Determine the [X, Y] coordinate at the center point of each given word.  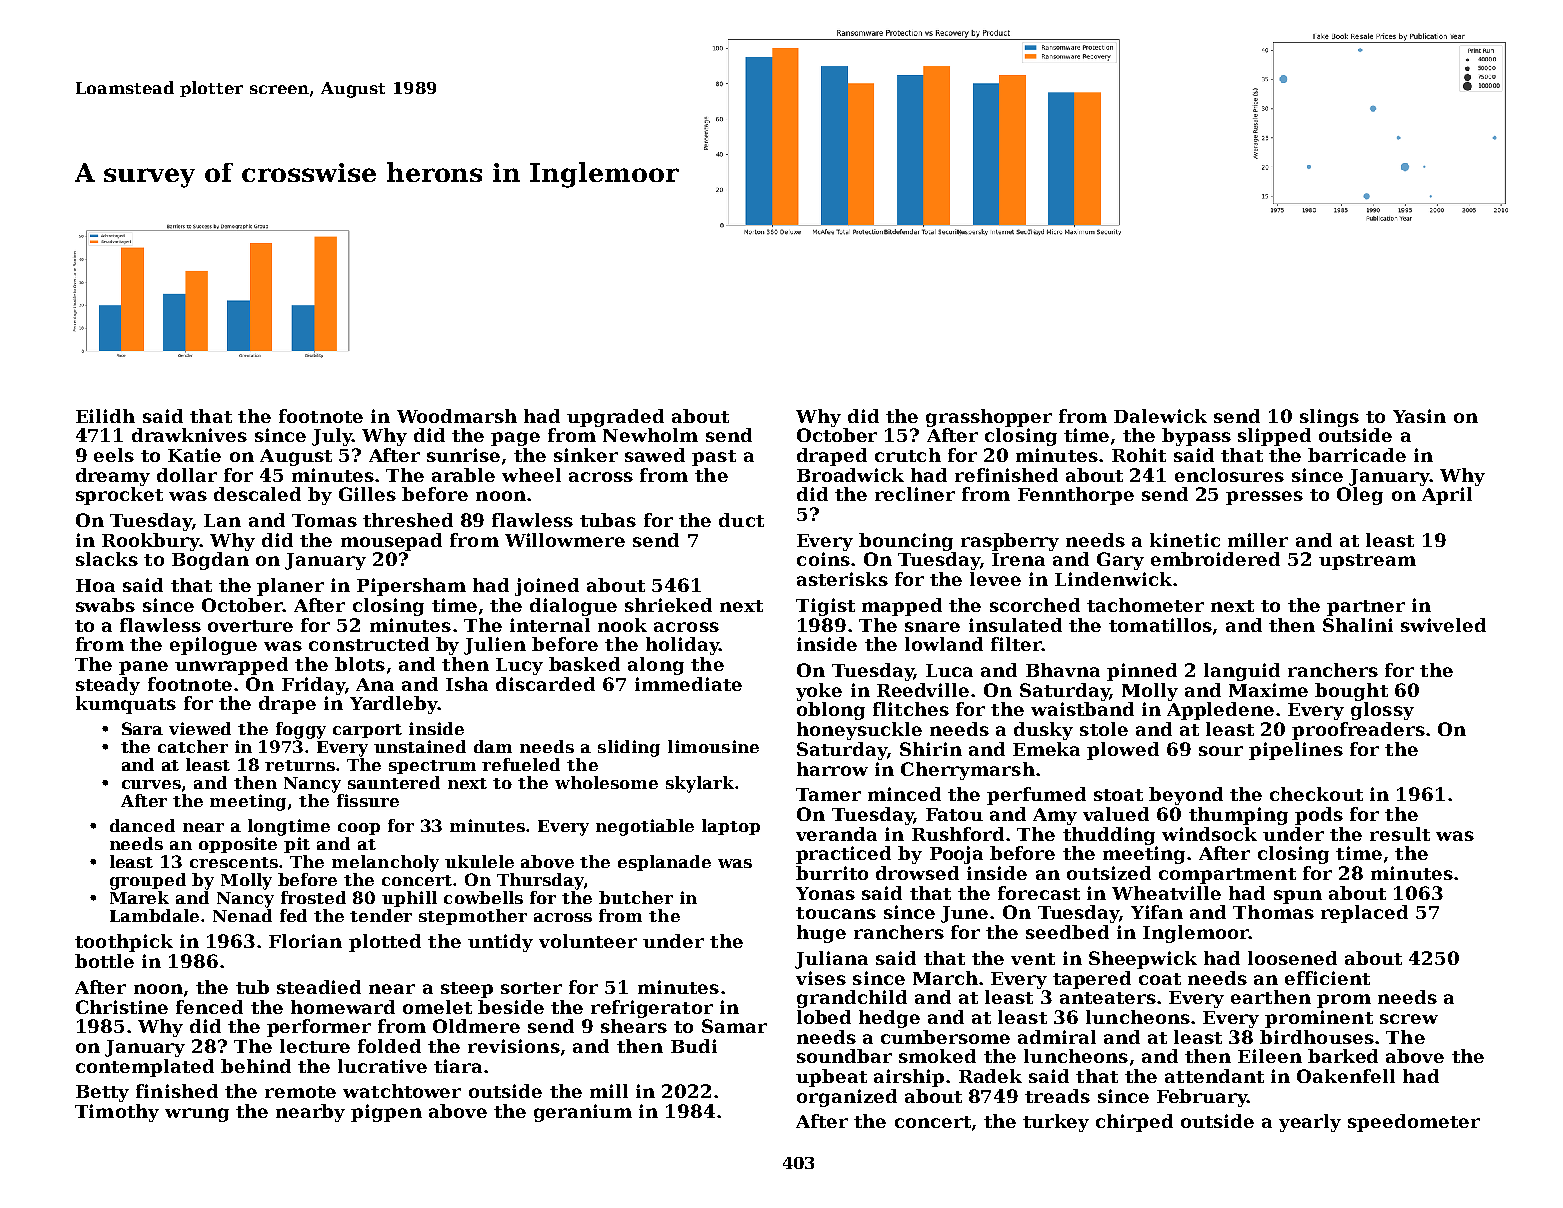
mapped [902, 607]
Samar [734, 1026]
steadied [319, 987]
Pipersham [411, 587]
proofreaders [1358, 731]
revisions [514, 1046]
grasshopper [989, 418]
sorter [531, 988]
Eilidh [105, 416]
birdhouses [1317, 1037]
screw [1409, 1019]
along [656, 666]
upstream [1367, 562]
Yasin [1419, 416]
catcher [193, 746]
